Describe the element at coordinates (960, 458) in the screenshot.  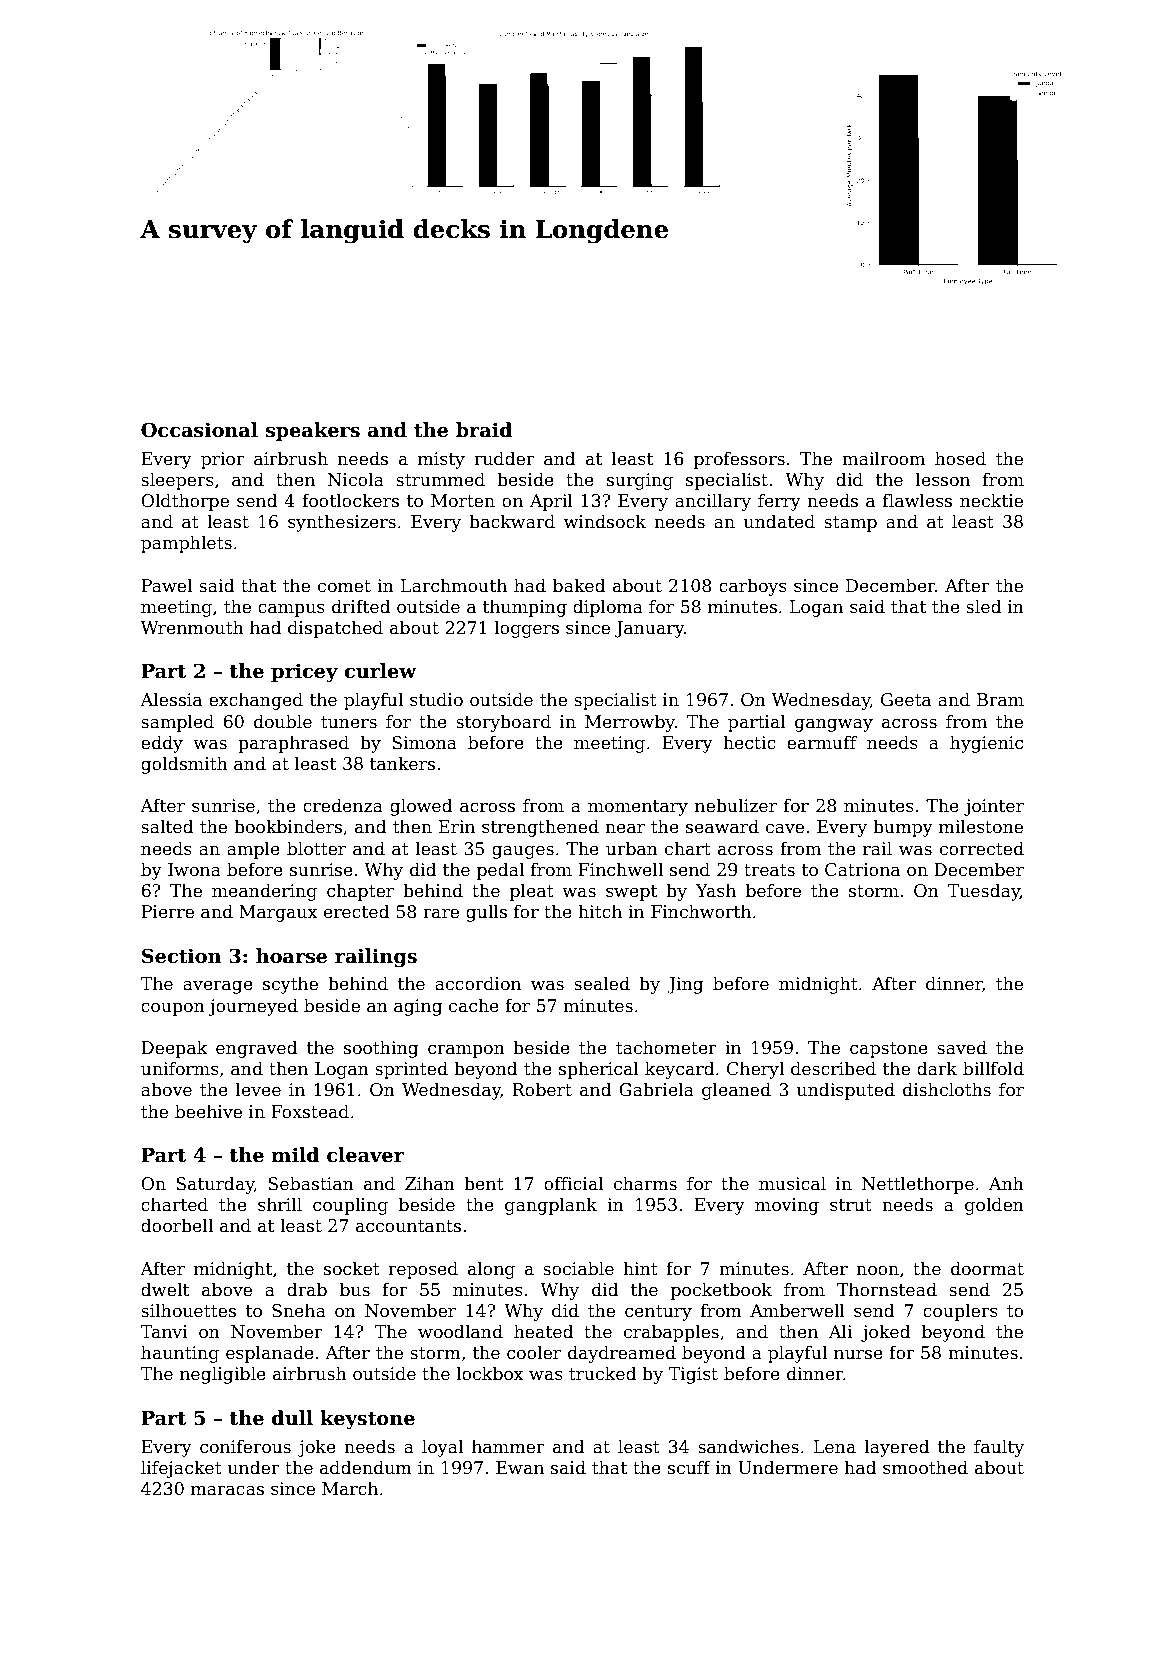
I see `hosed` at that location.
